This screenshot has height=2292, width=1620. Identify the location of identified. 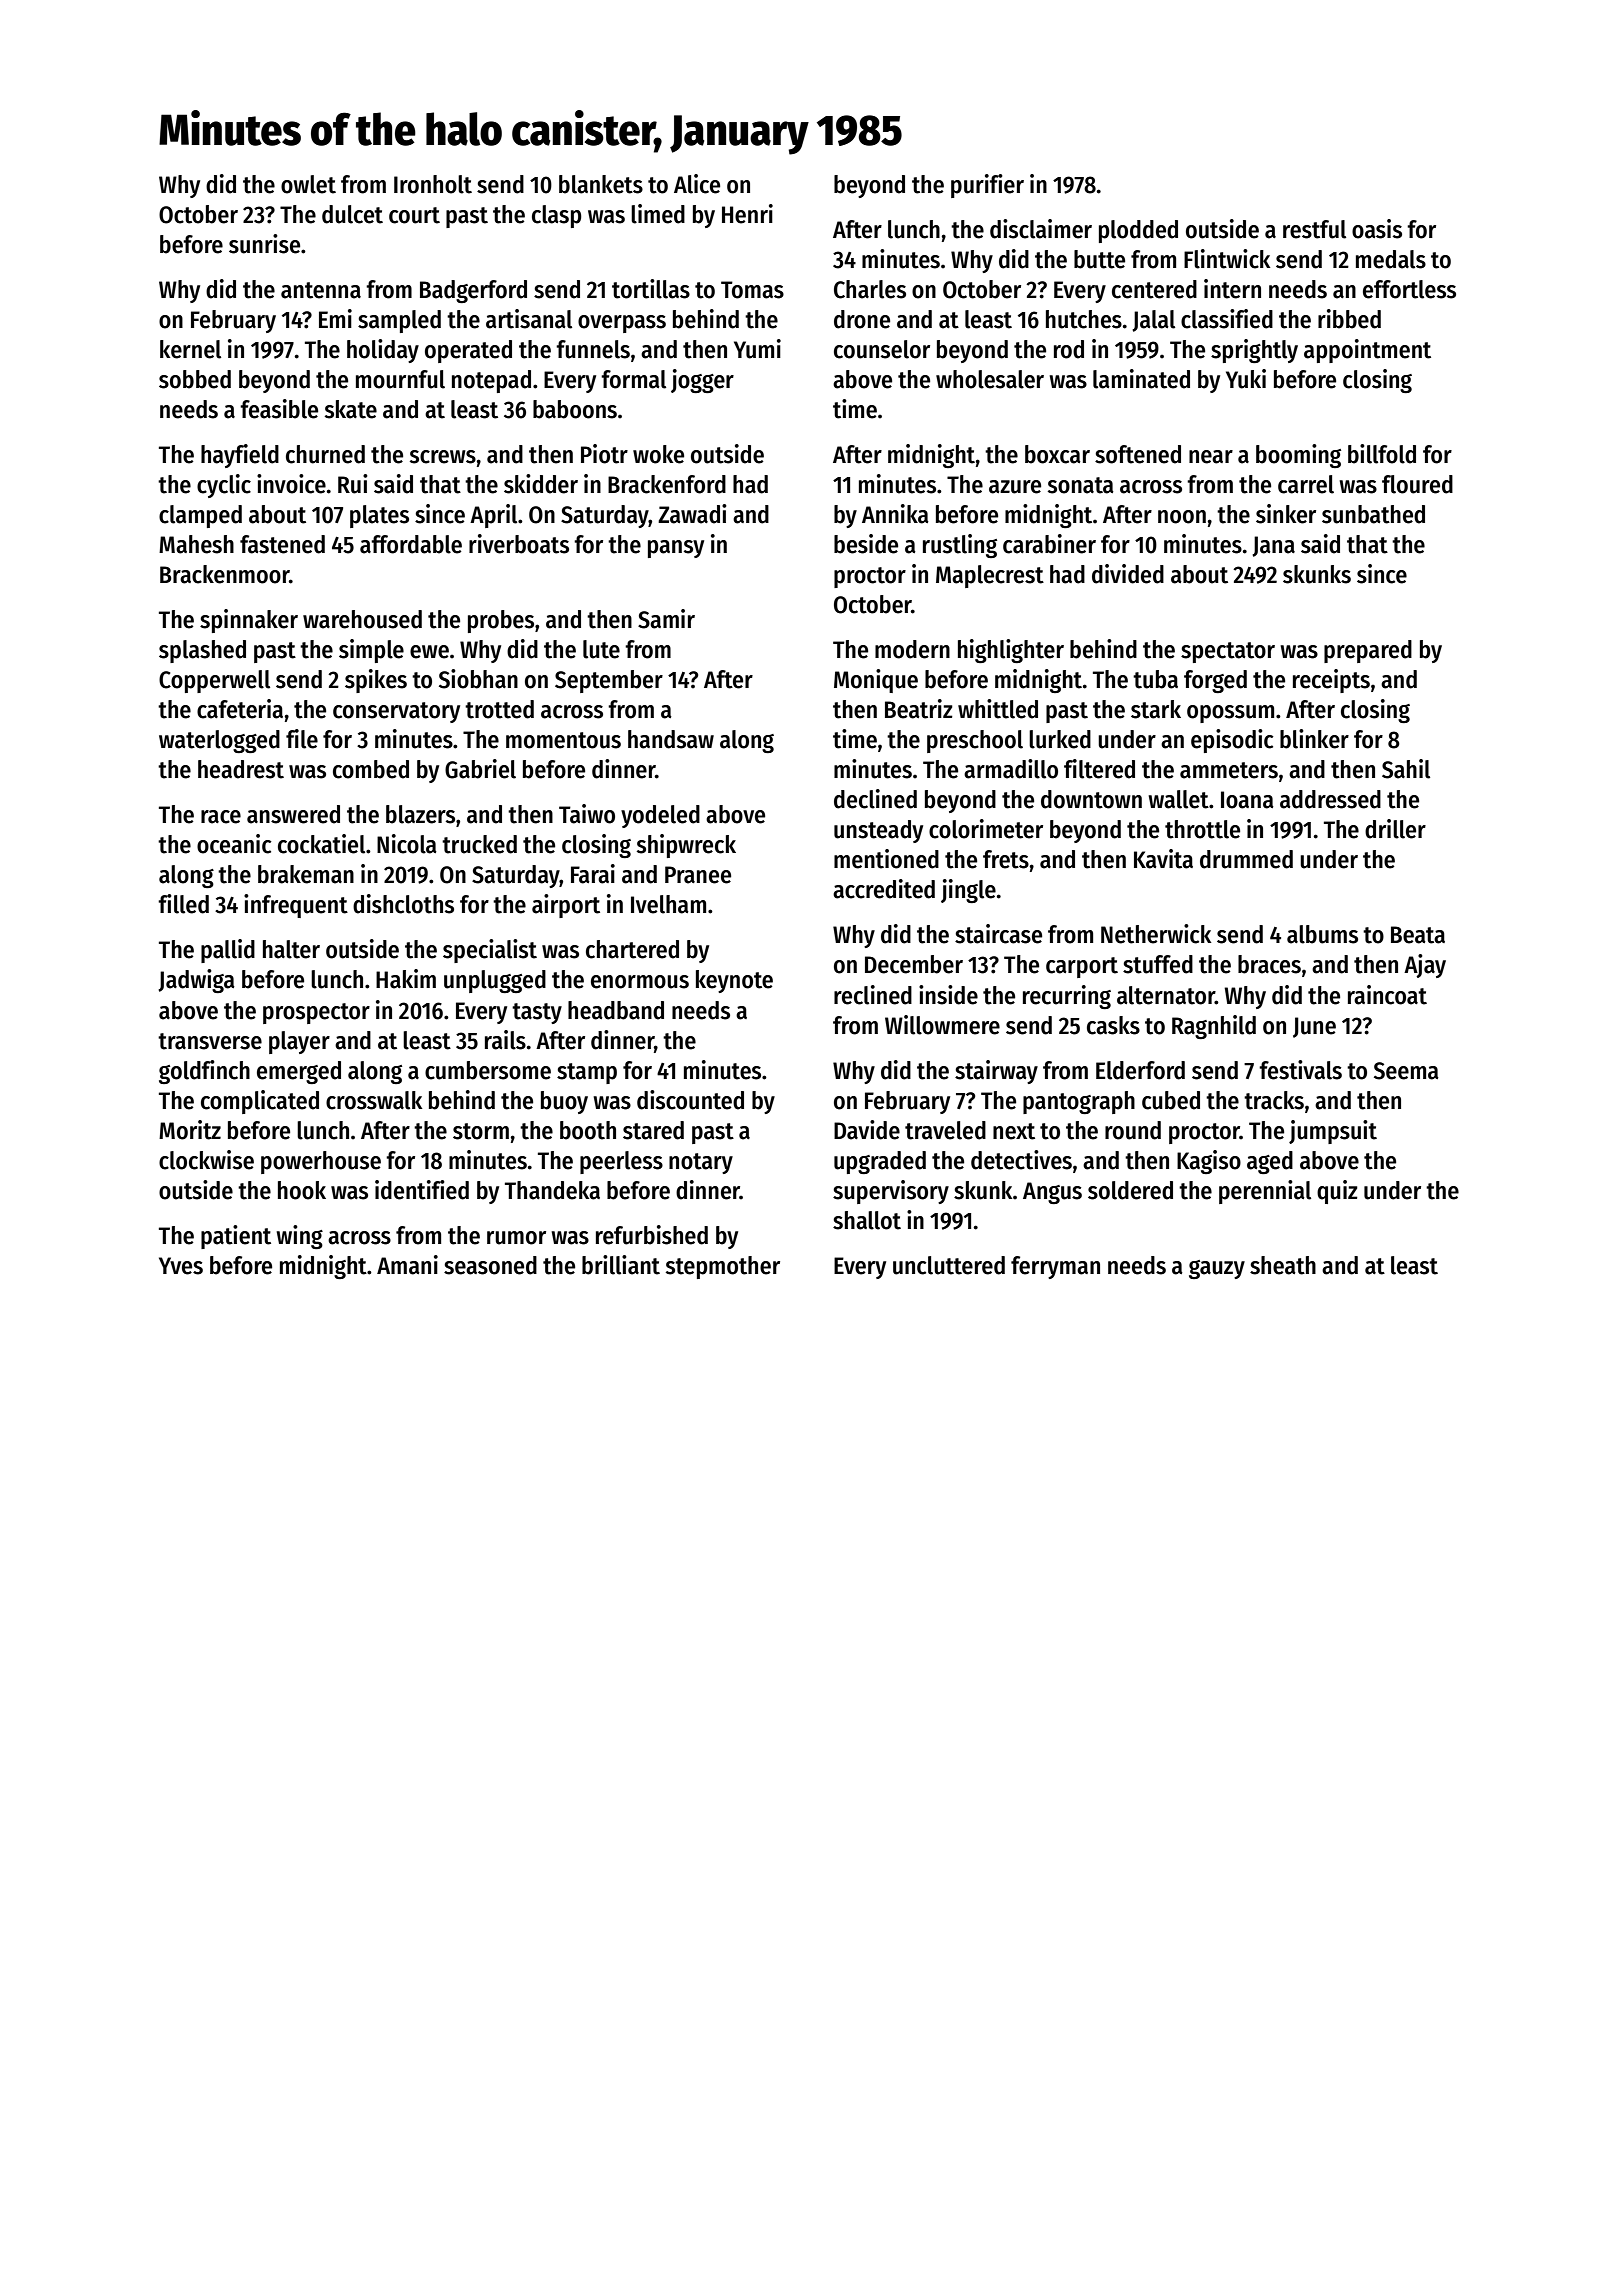
(422, 1190).
